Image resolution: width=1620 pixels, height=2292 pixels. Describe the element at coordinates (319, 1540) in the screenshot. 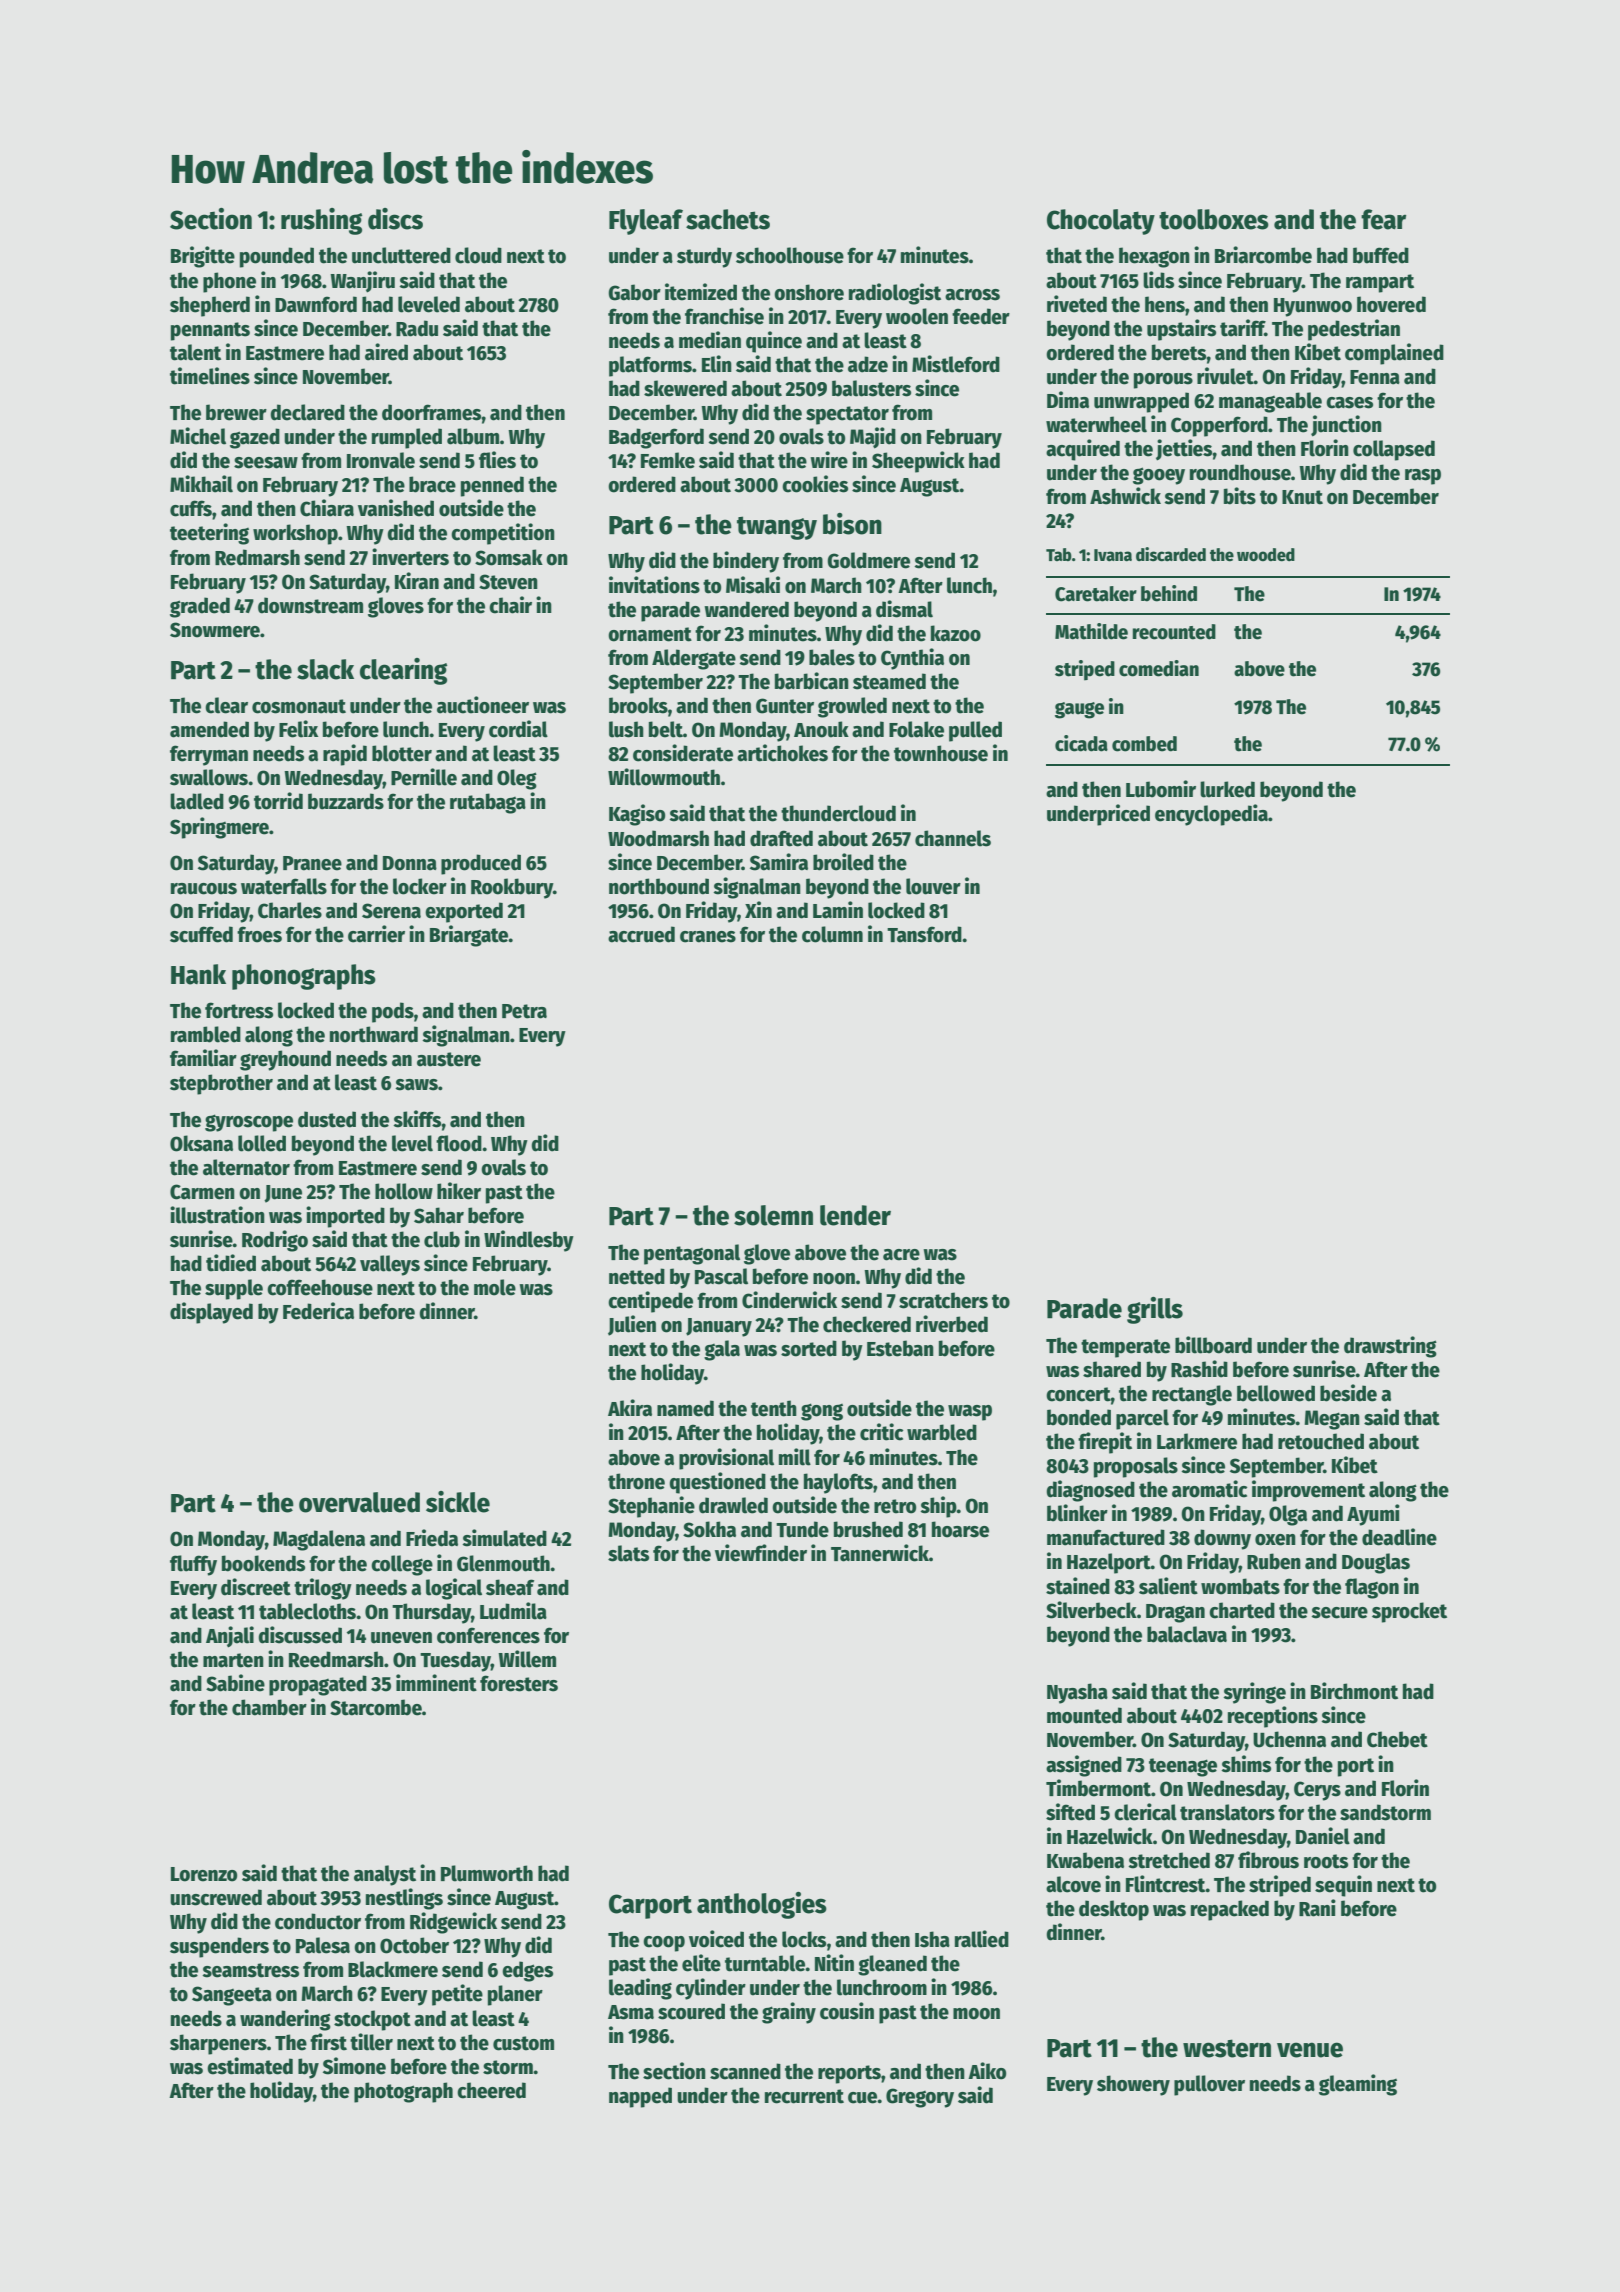

I see `Magdalena` at that location.
